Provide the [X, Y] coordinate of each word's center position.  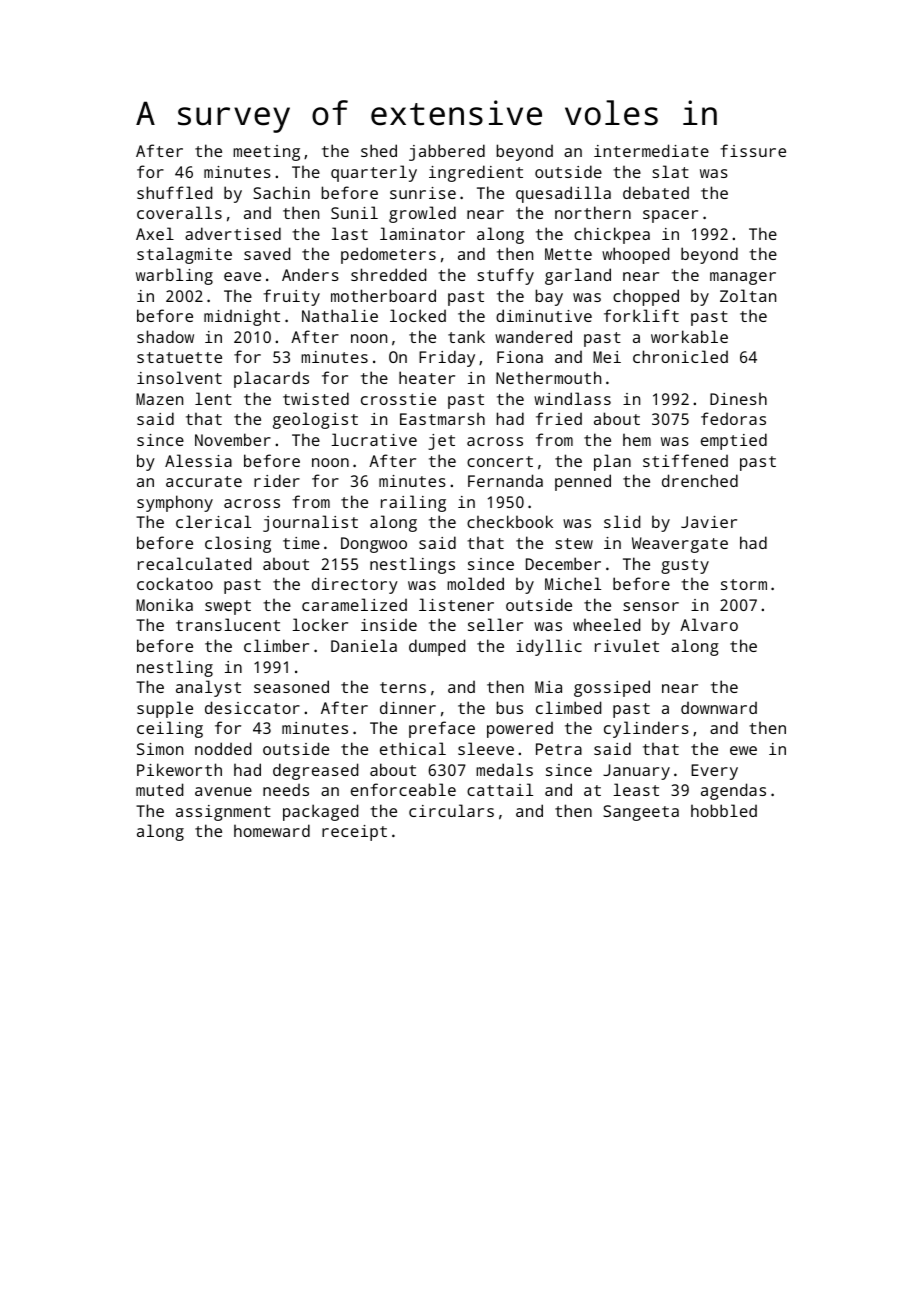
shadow [165, 336]
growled [422, 214]
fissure [753, 150]
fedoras [733, 418]
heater [427, 377]
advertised [233, 233]
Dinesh [738, 399]
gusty [685, 566]
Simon [160, 749]
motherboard [383, 295]
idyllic [549, 647]
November [233, 439]
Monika [164, 604]
